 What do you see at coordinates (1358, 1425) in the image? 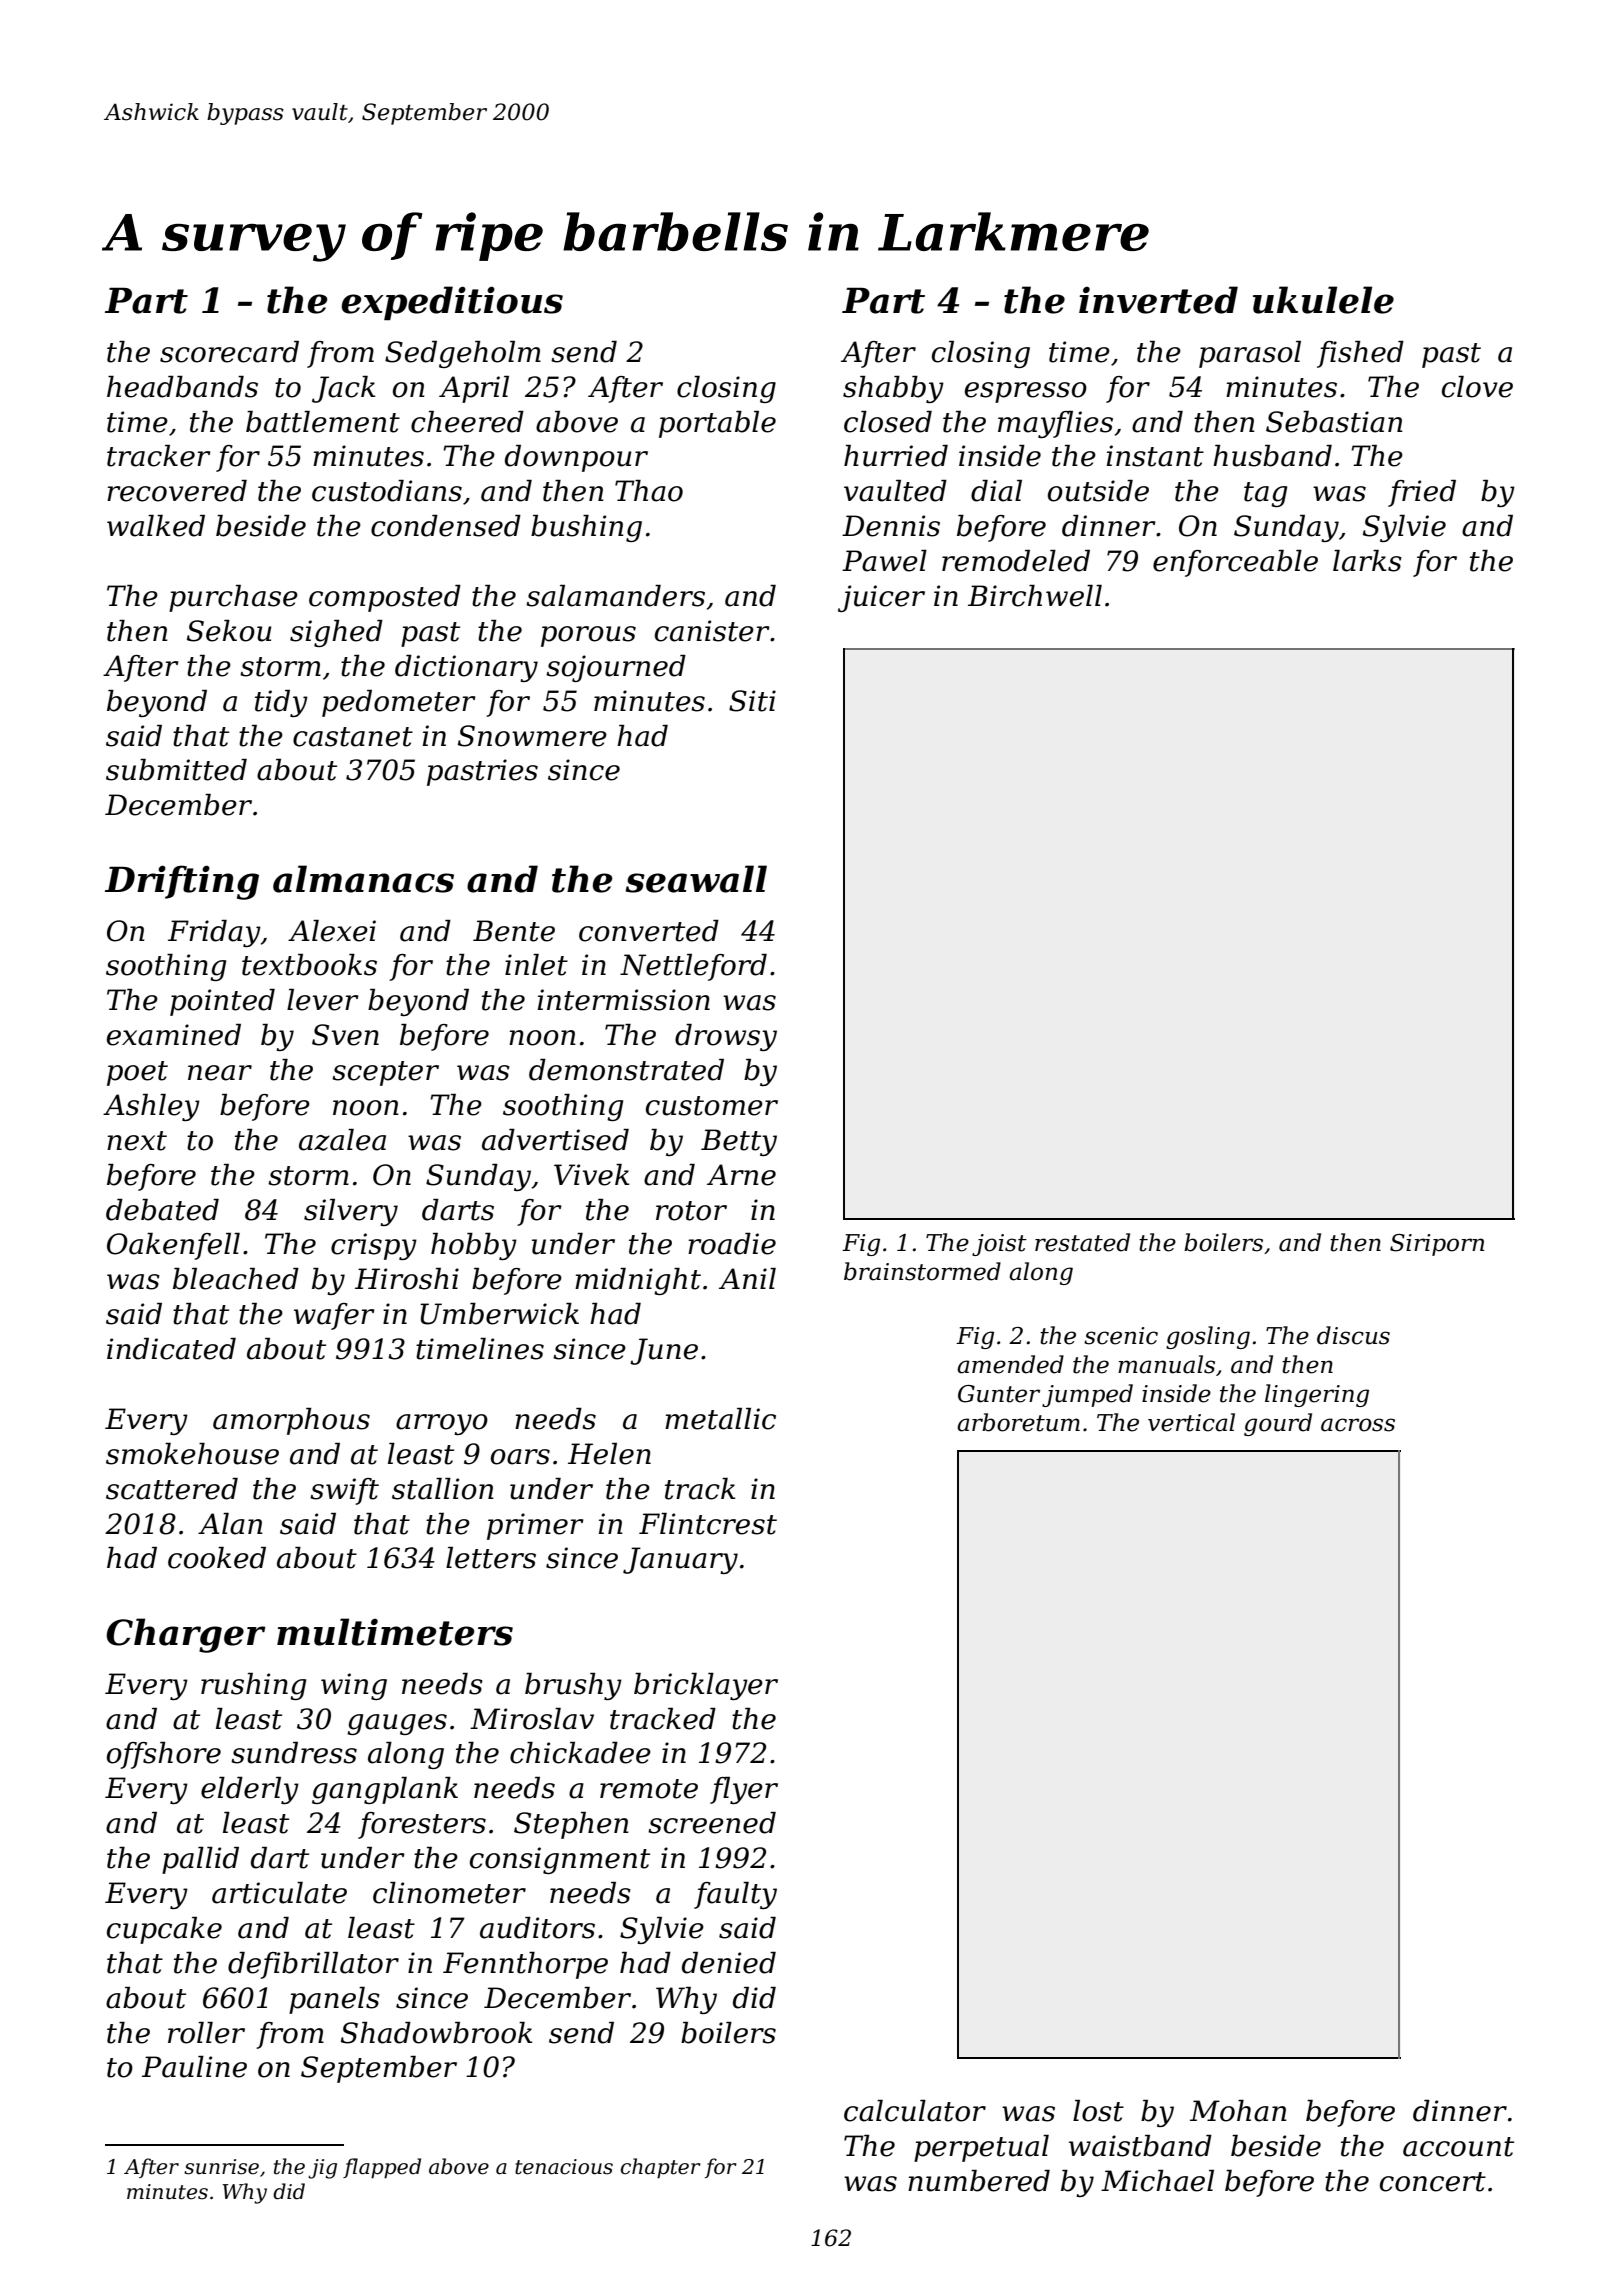
I see `across` at bounding box center [1358, 1425].
